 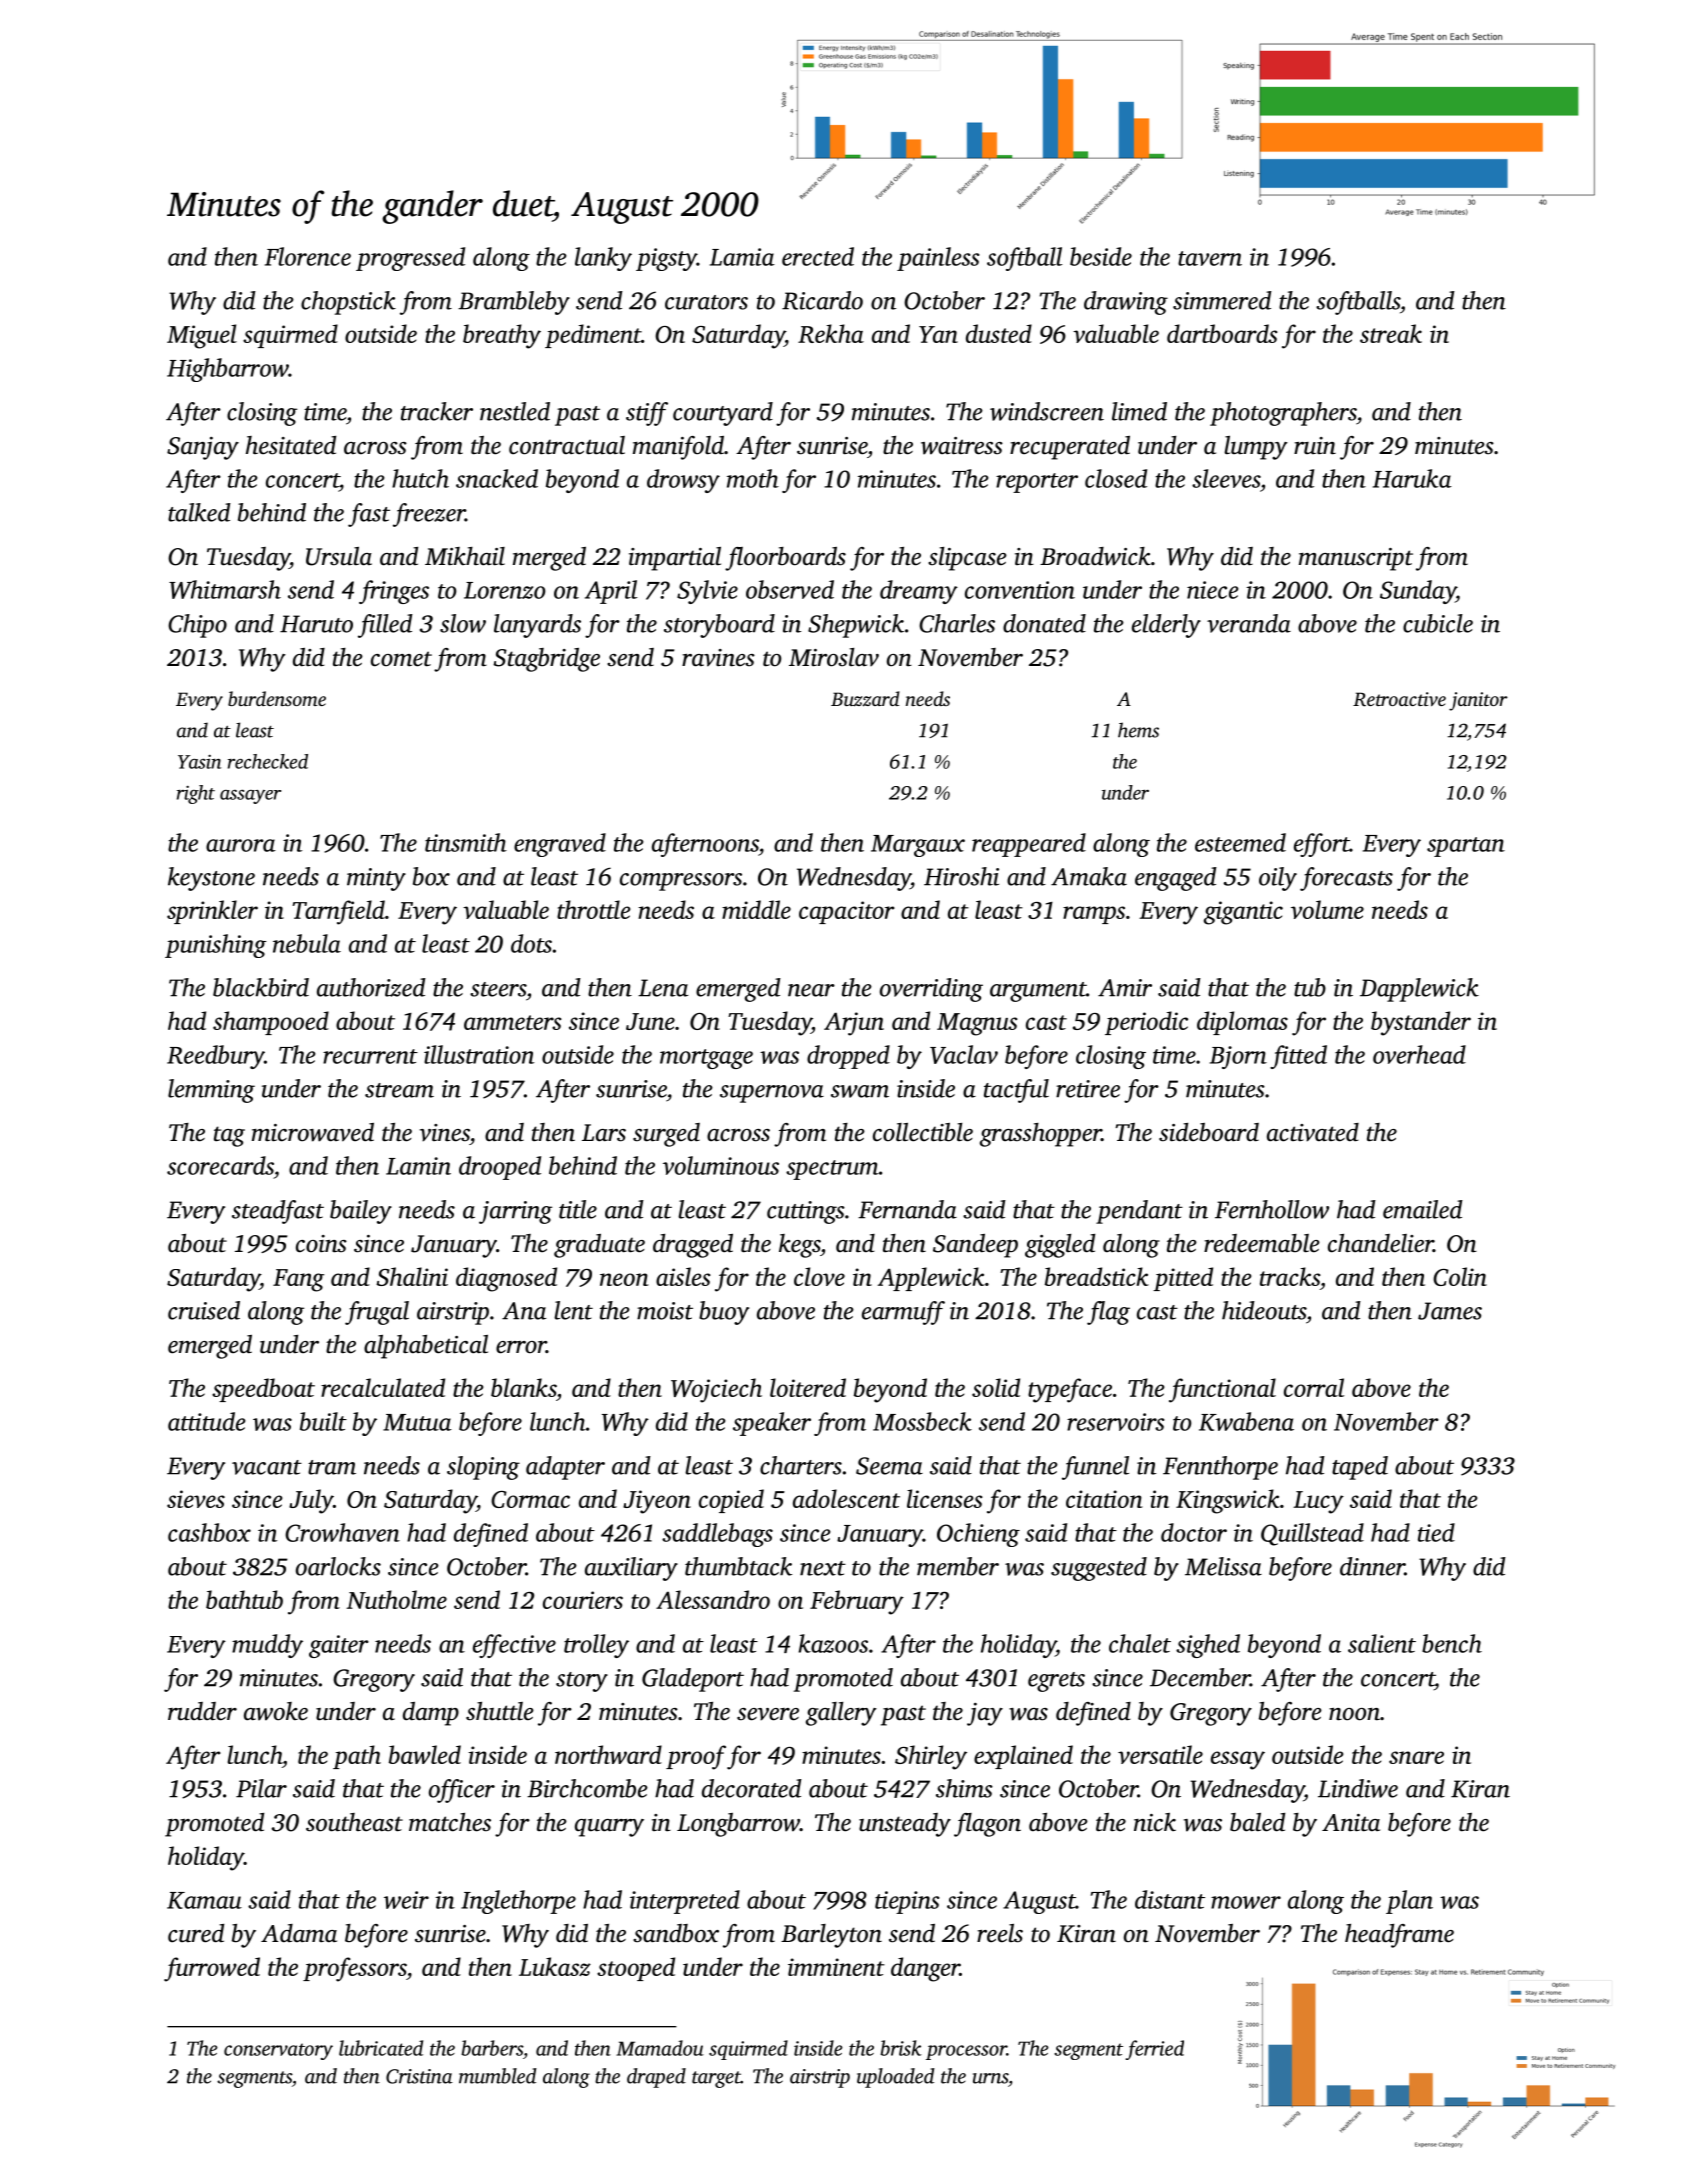 I want to click on Adama, so click(x=299, y=1933).
